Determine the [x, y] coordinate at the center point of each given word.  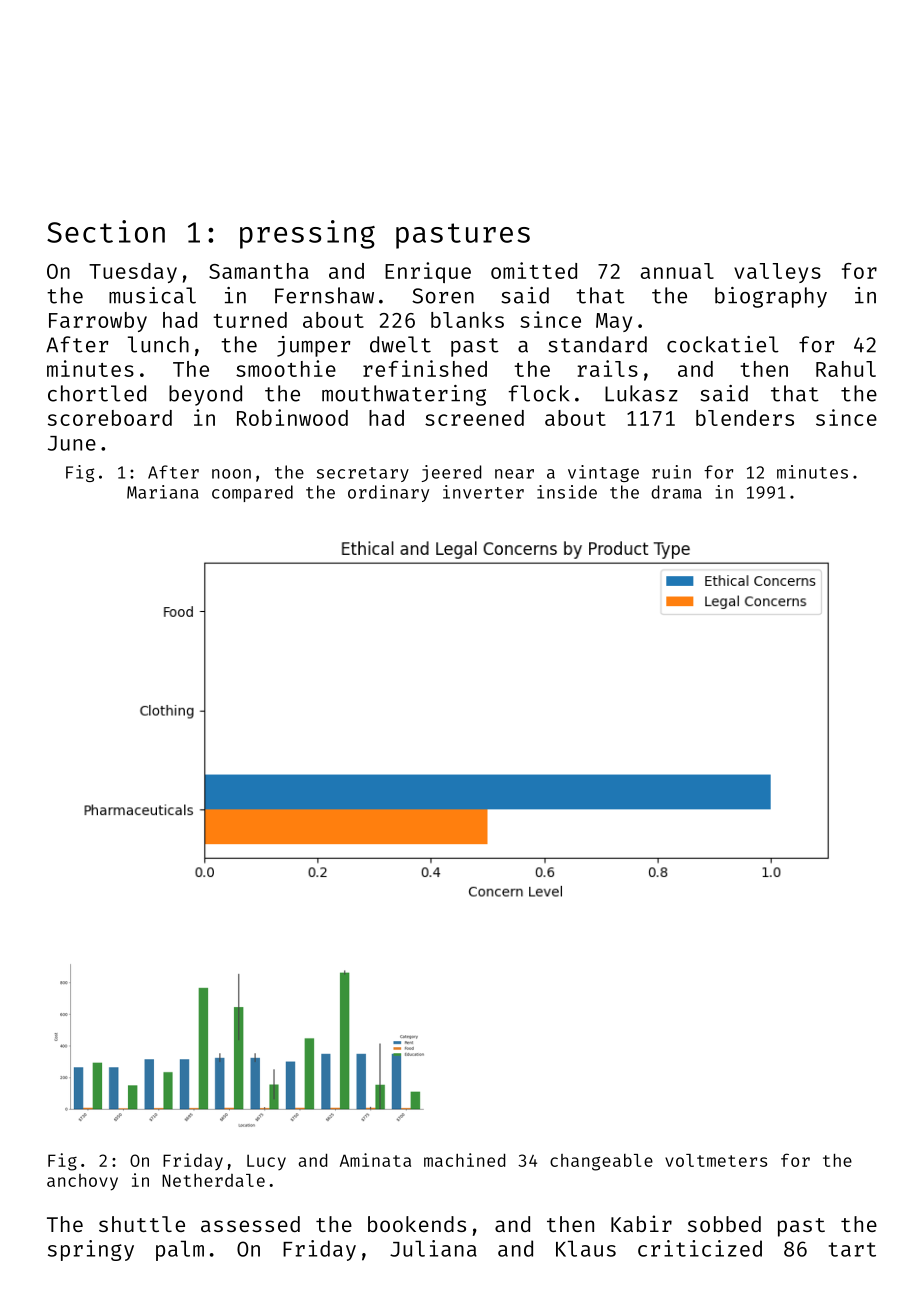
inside [567, 492]
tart [852, 1249]
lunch [158, 344]
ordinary [388, 493]
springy [91, 1250]
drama [676, 492]
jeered [451, 473]
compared [252, 493]
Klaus [586, 1248]
